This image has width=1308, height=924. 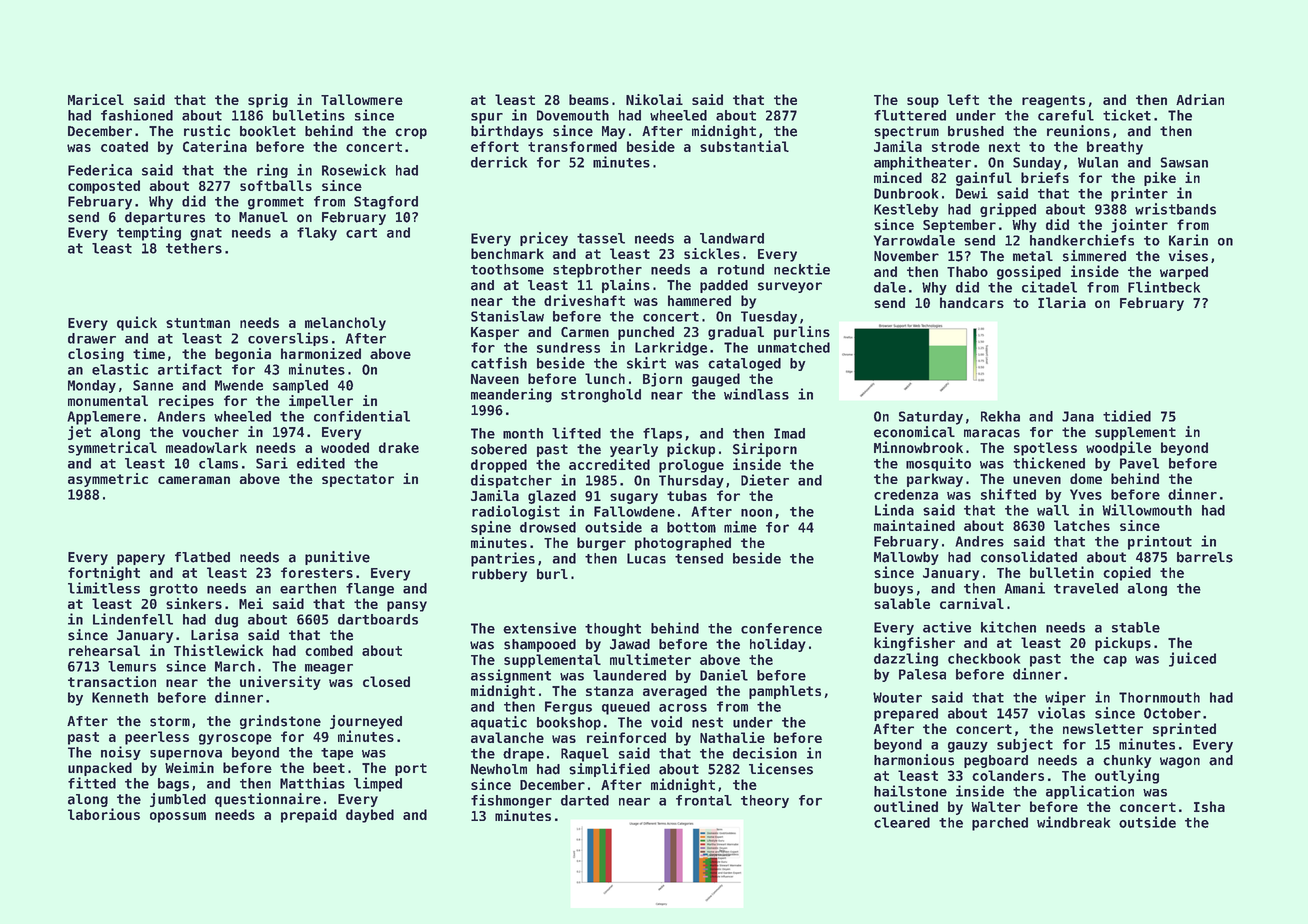 What do you see at coordinates (972, 302) in the image?
I see `handcars` at bounding box center [972, 302].
